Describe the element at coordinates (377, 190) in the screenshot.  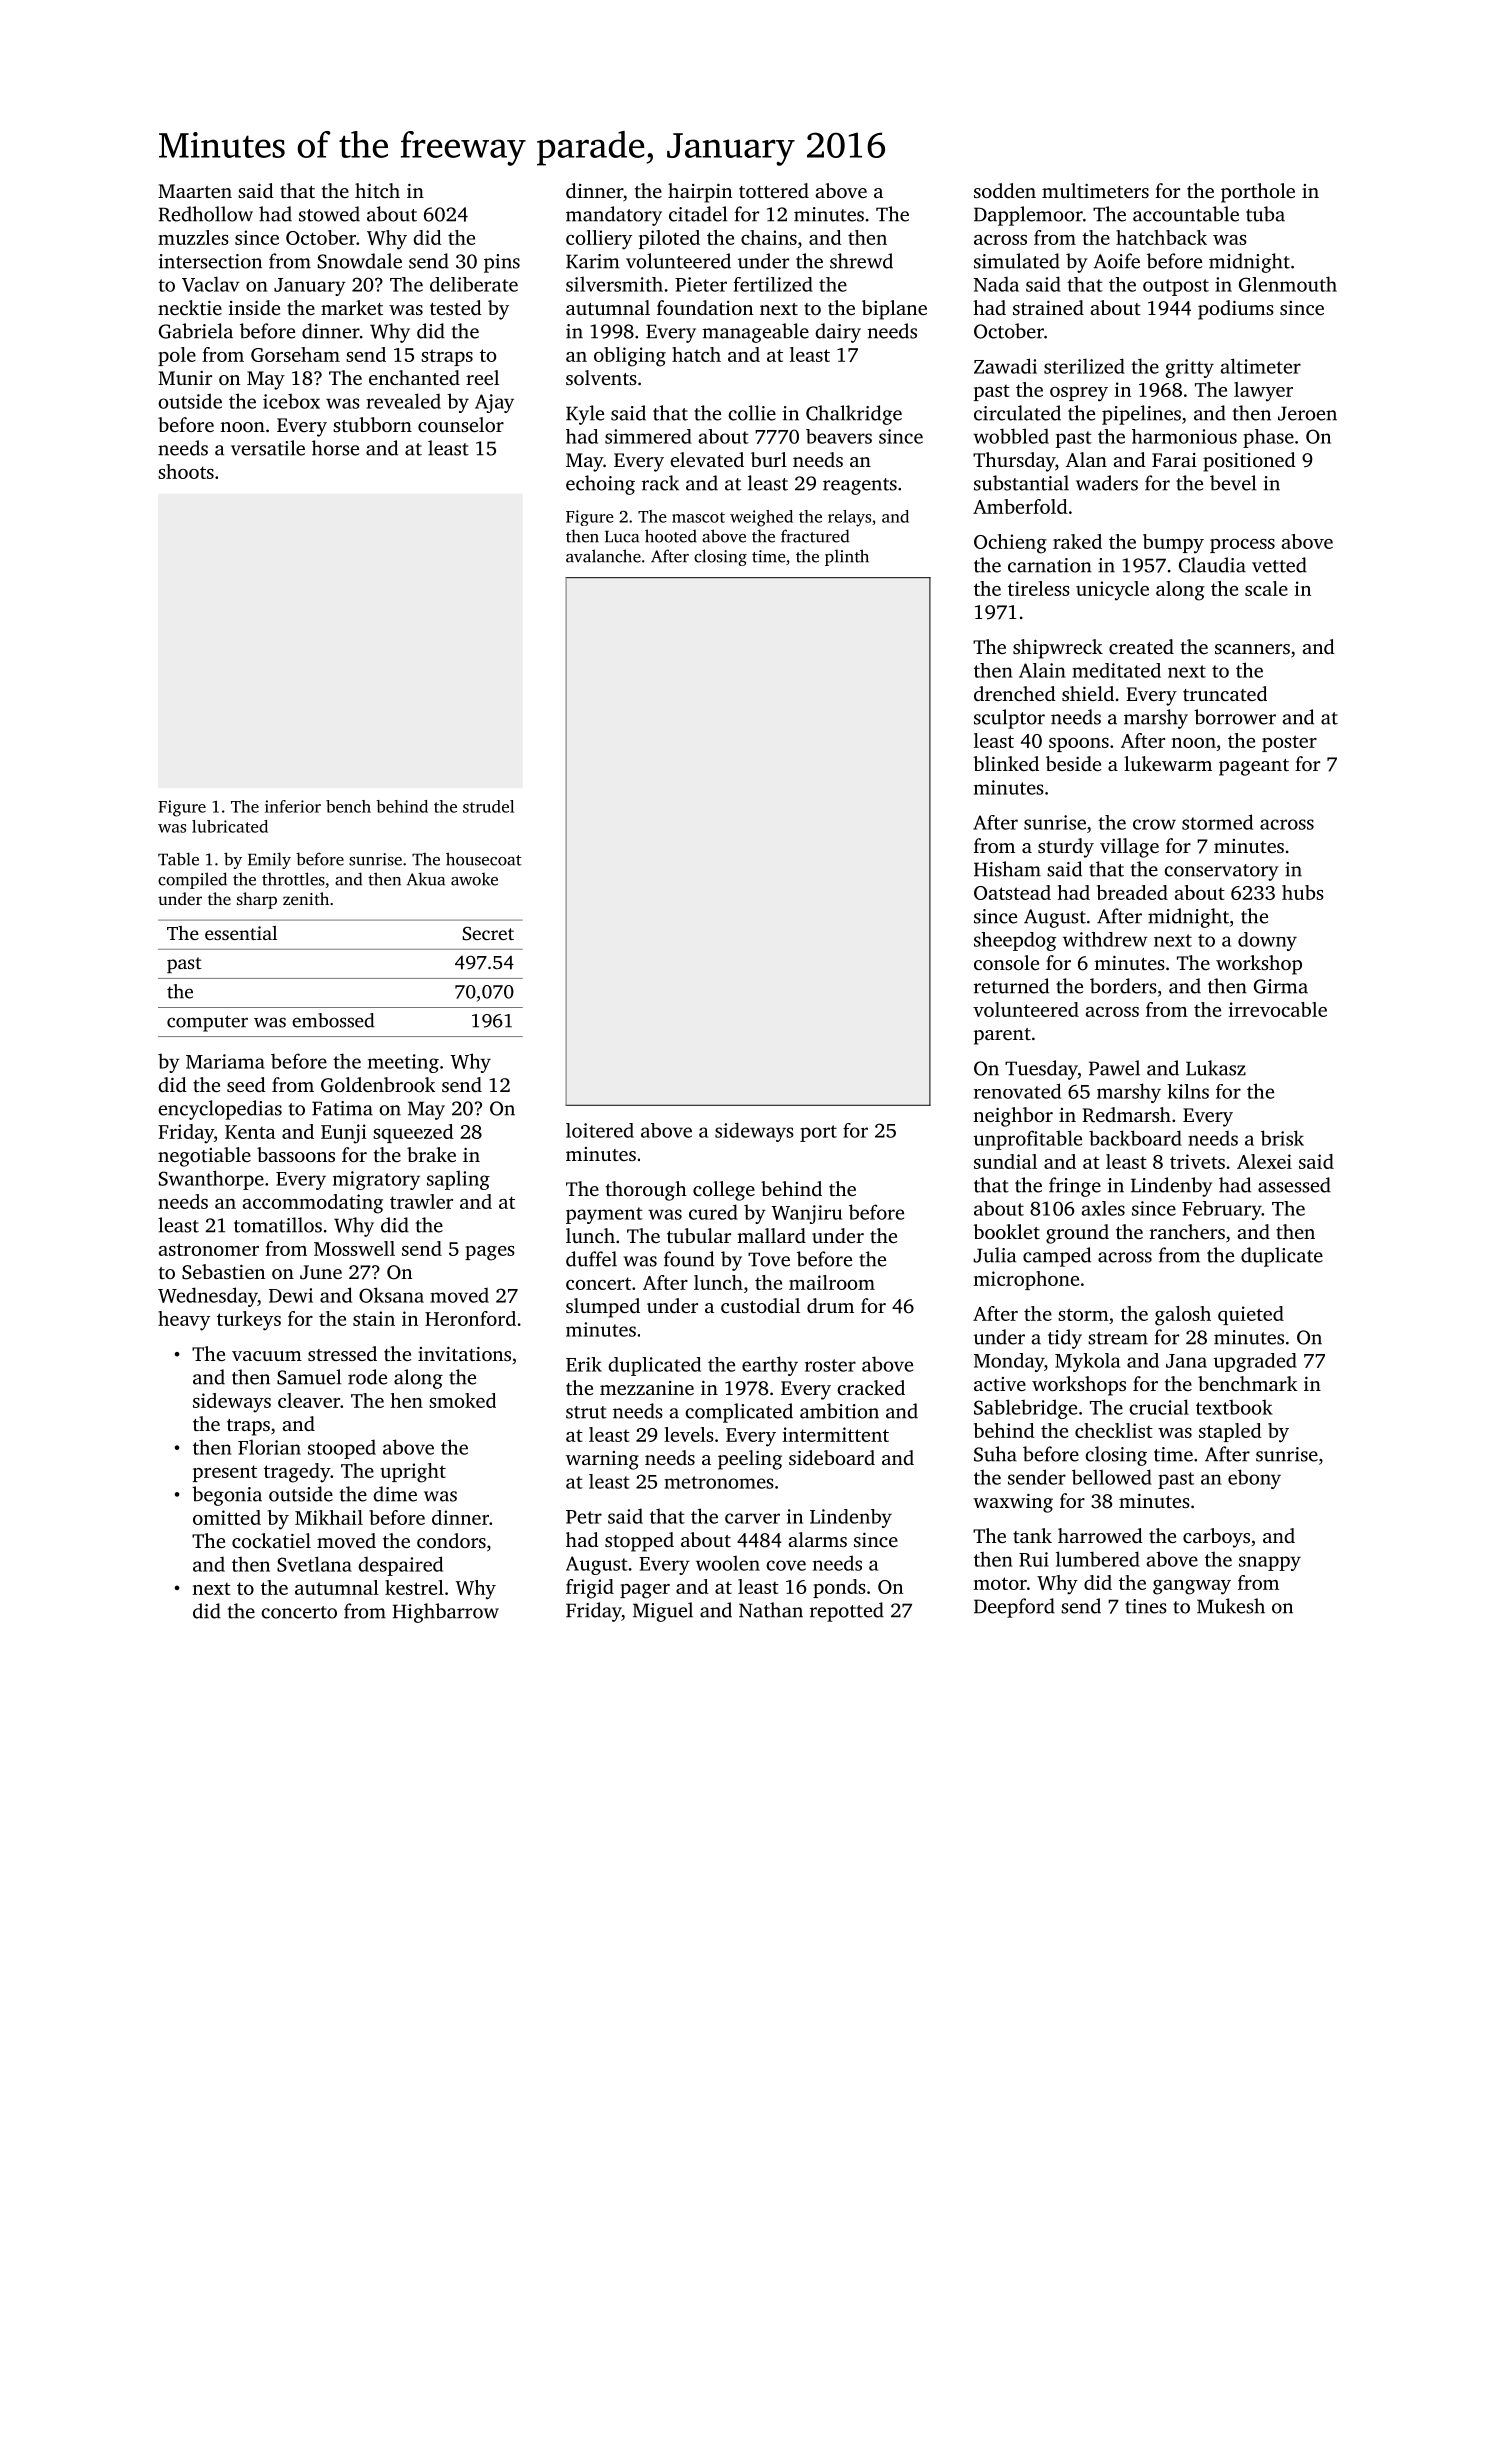
I see `hitch` at that location.
